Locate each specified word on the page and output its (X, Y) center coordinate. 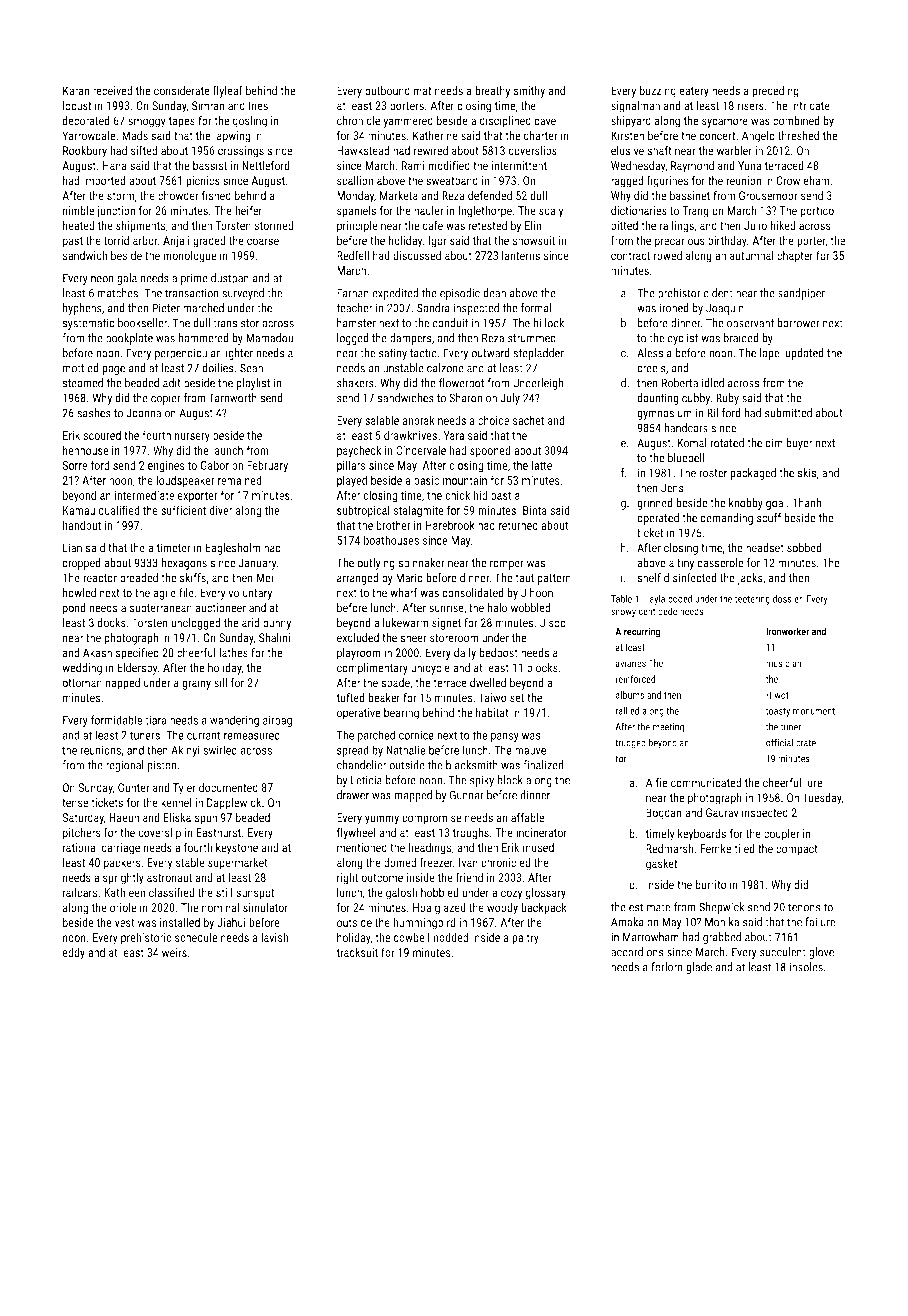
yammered (408, 122)
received (112, 91)
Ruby (727, 399)
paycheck (359, 452)
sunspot (255, 894)
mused (538, 847)
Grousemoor (768, 195)
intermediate (144, 495)
